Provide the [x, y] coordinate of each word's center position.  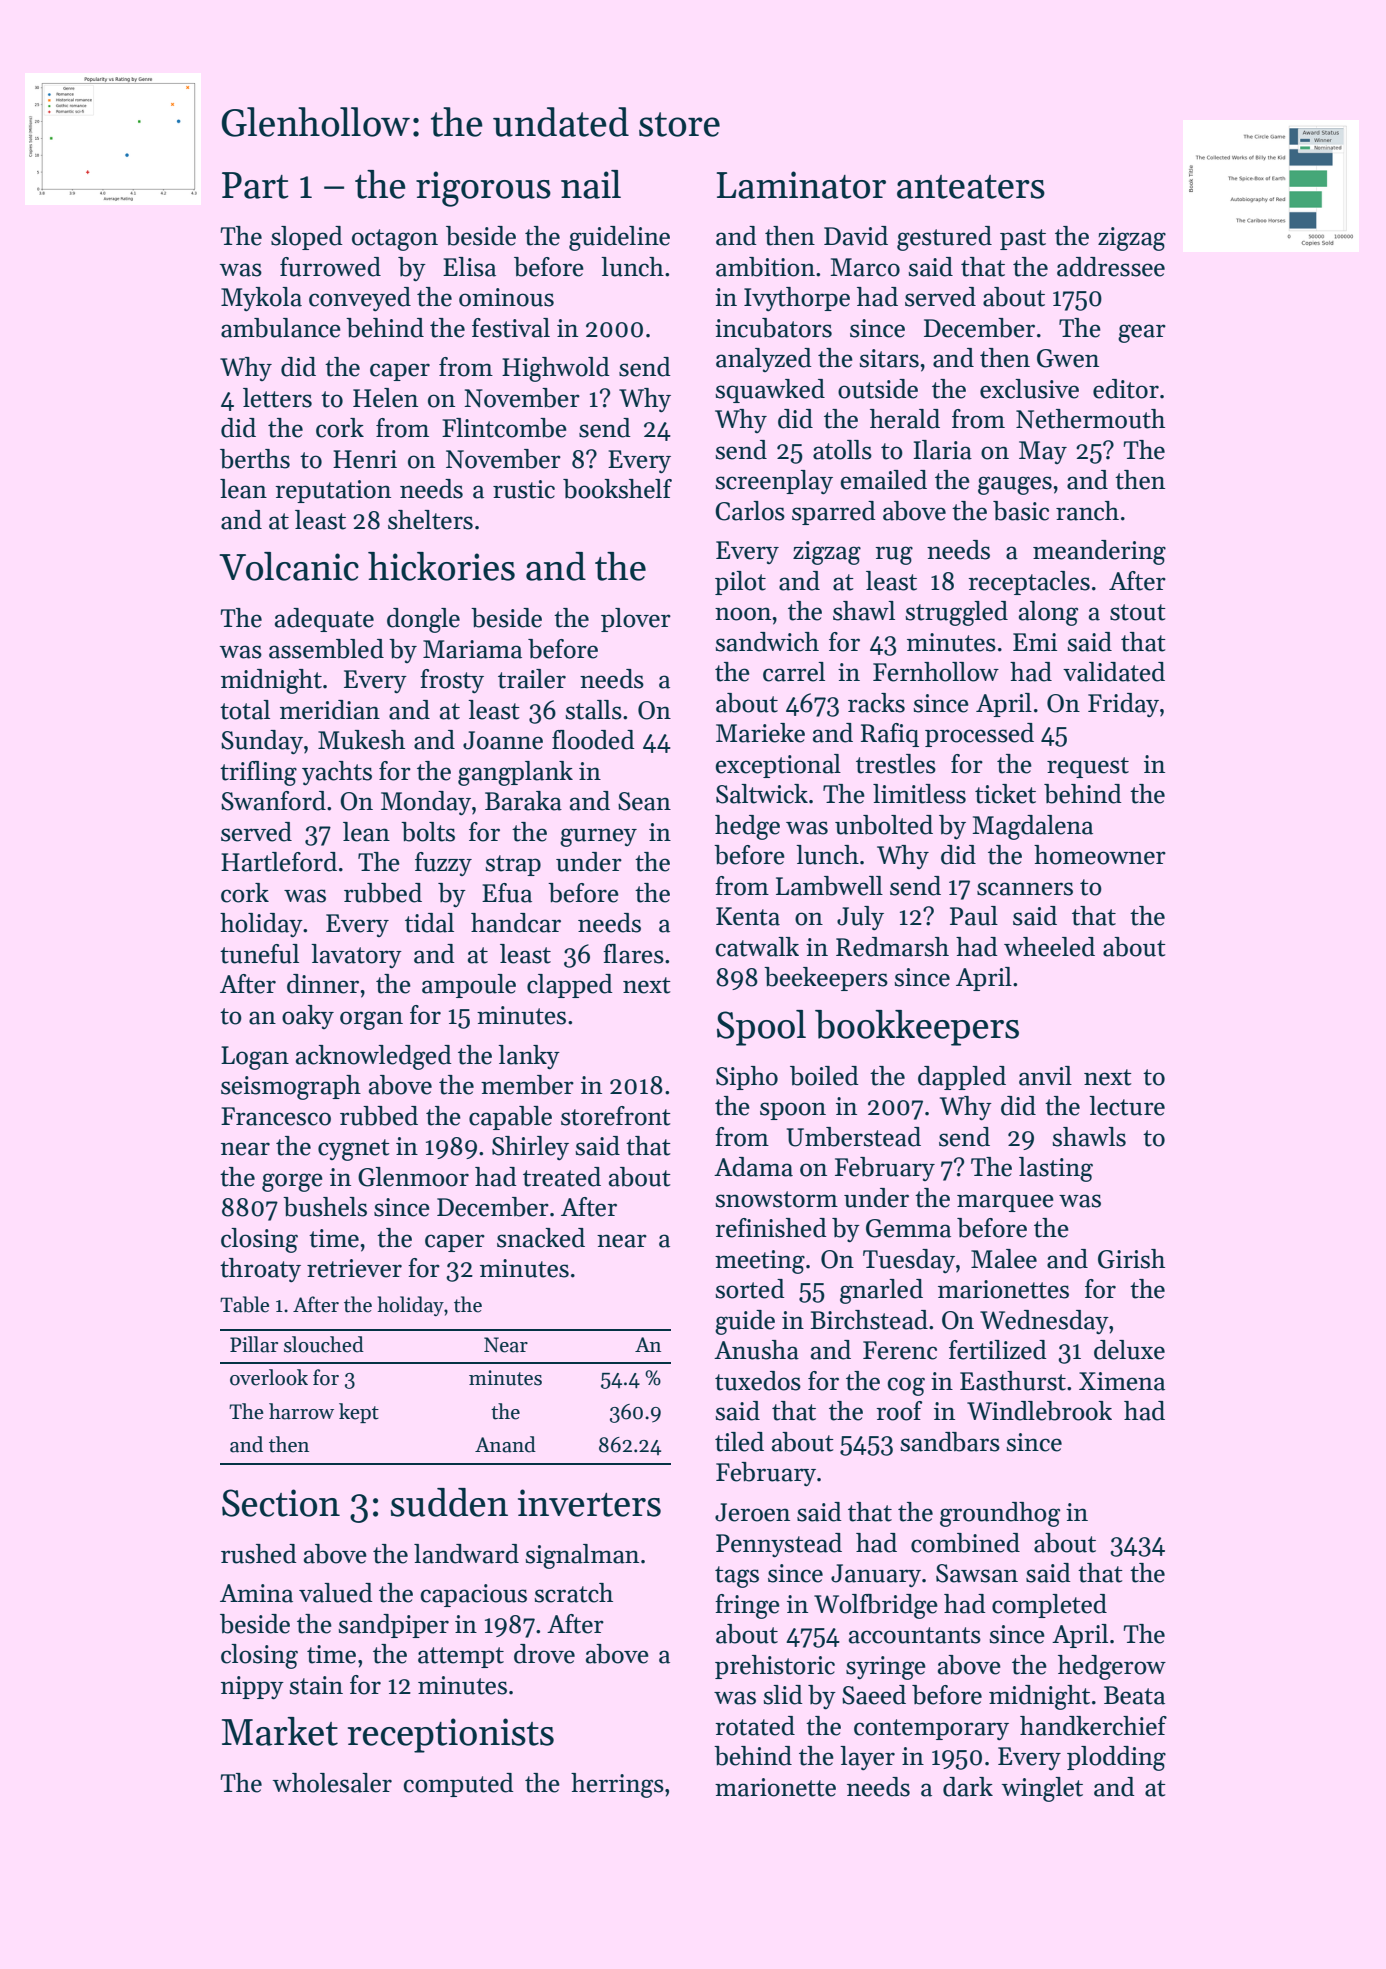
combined [965, 1543]
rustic [524, 489]
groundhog [1000, 1514]
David [856, 236]
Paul [974, 916]
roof [899, 1411]
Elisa [469, 267]
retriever [354, 1268]
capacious [474, 1595]
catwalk [757, 947]
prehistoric [775, 1667]
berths [255, 459]
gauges [1015, 485]
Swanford [273, 801]
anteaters [971, 187]
